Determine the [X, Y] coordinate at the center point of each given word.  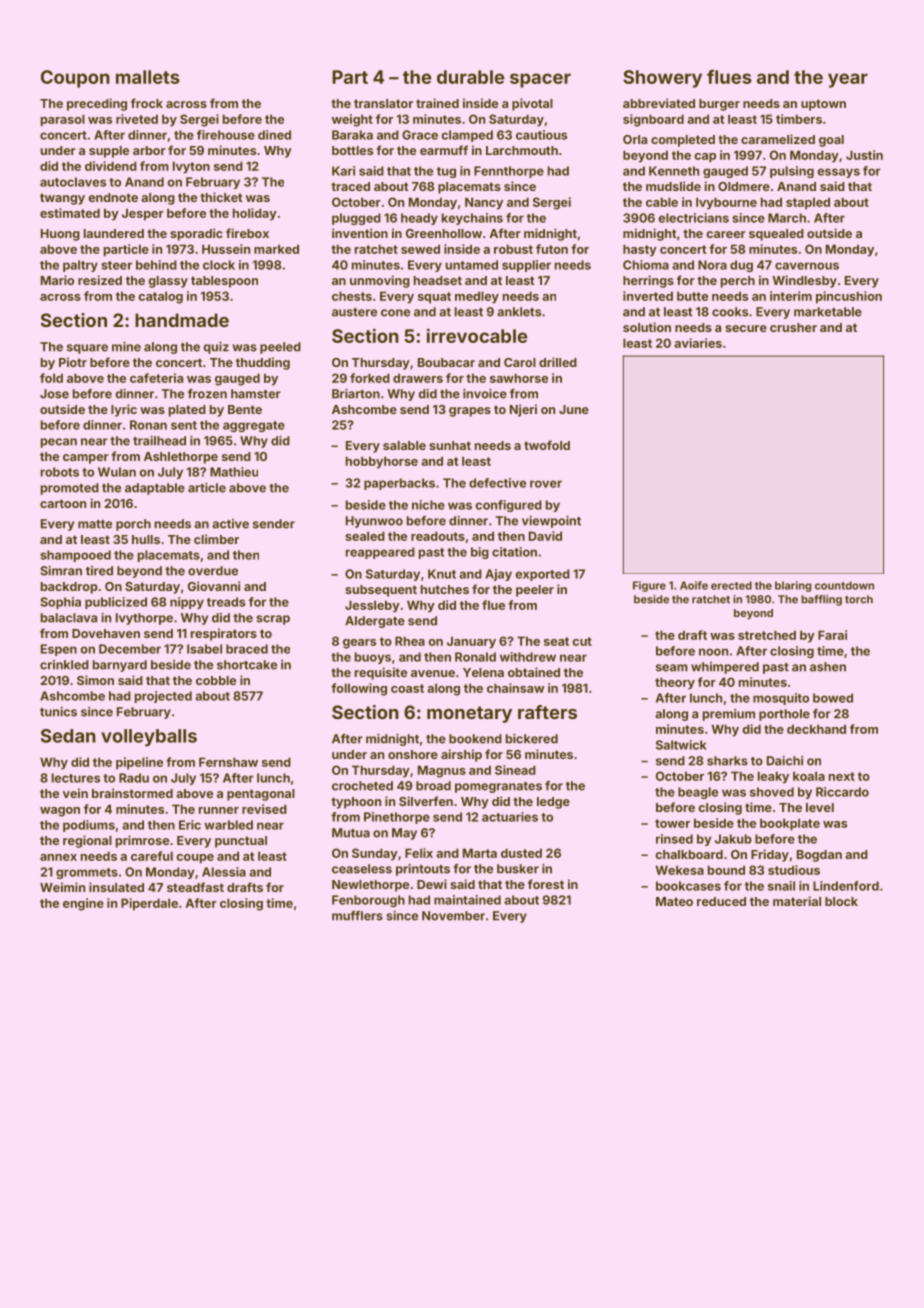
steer [116, 265]
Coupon [75, 79]
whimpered [725, 668]
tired [99, 571]
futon [552, 249]
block [841, 901]
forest [546, 884]
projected [163, 697]
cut [582, 641]
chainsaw [515, 688]
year [848, 80]
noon [713, 652]
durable [470, 77]
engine [83, 904]
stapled [808, 203]
